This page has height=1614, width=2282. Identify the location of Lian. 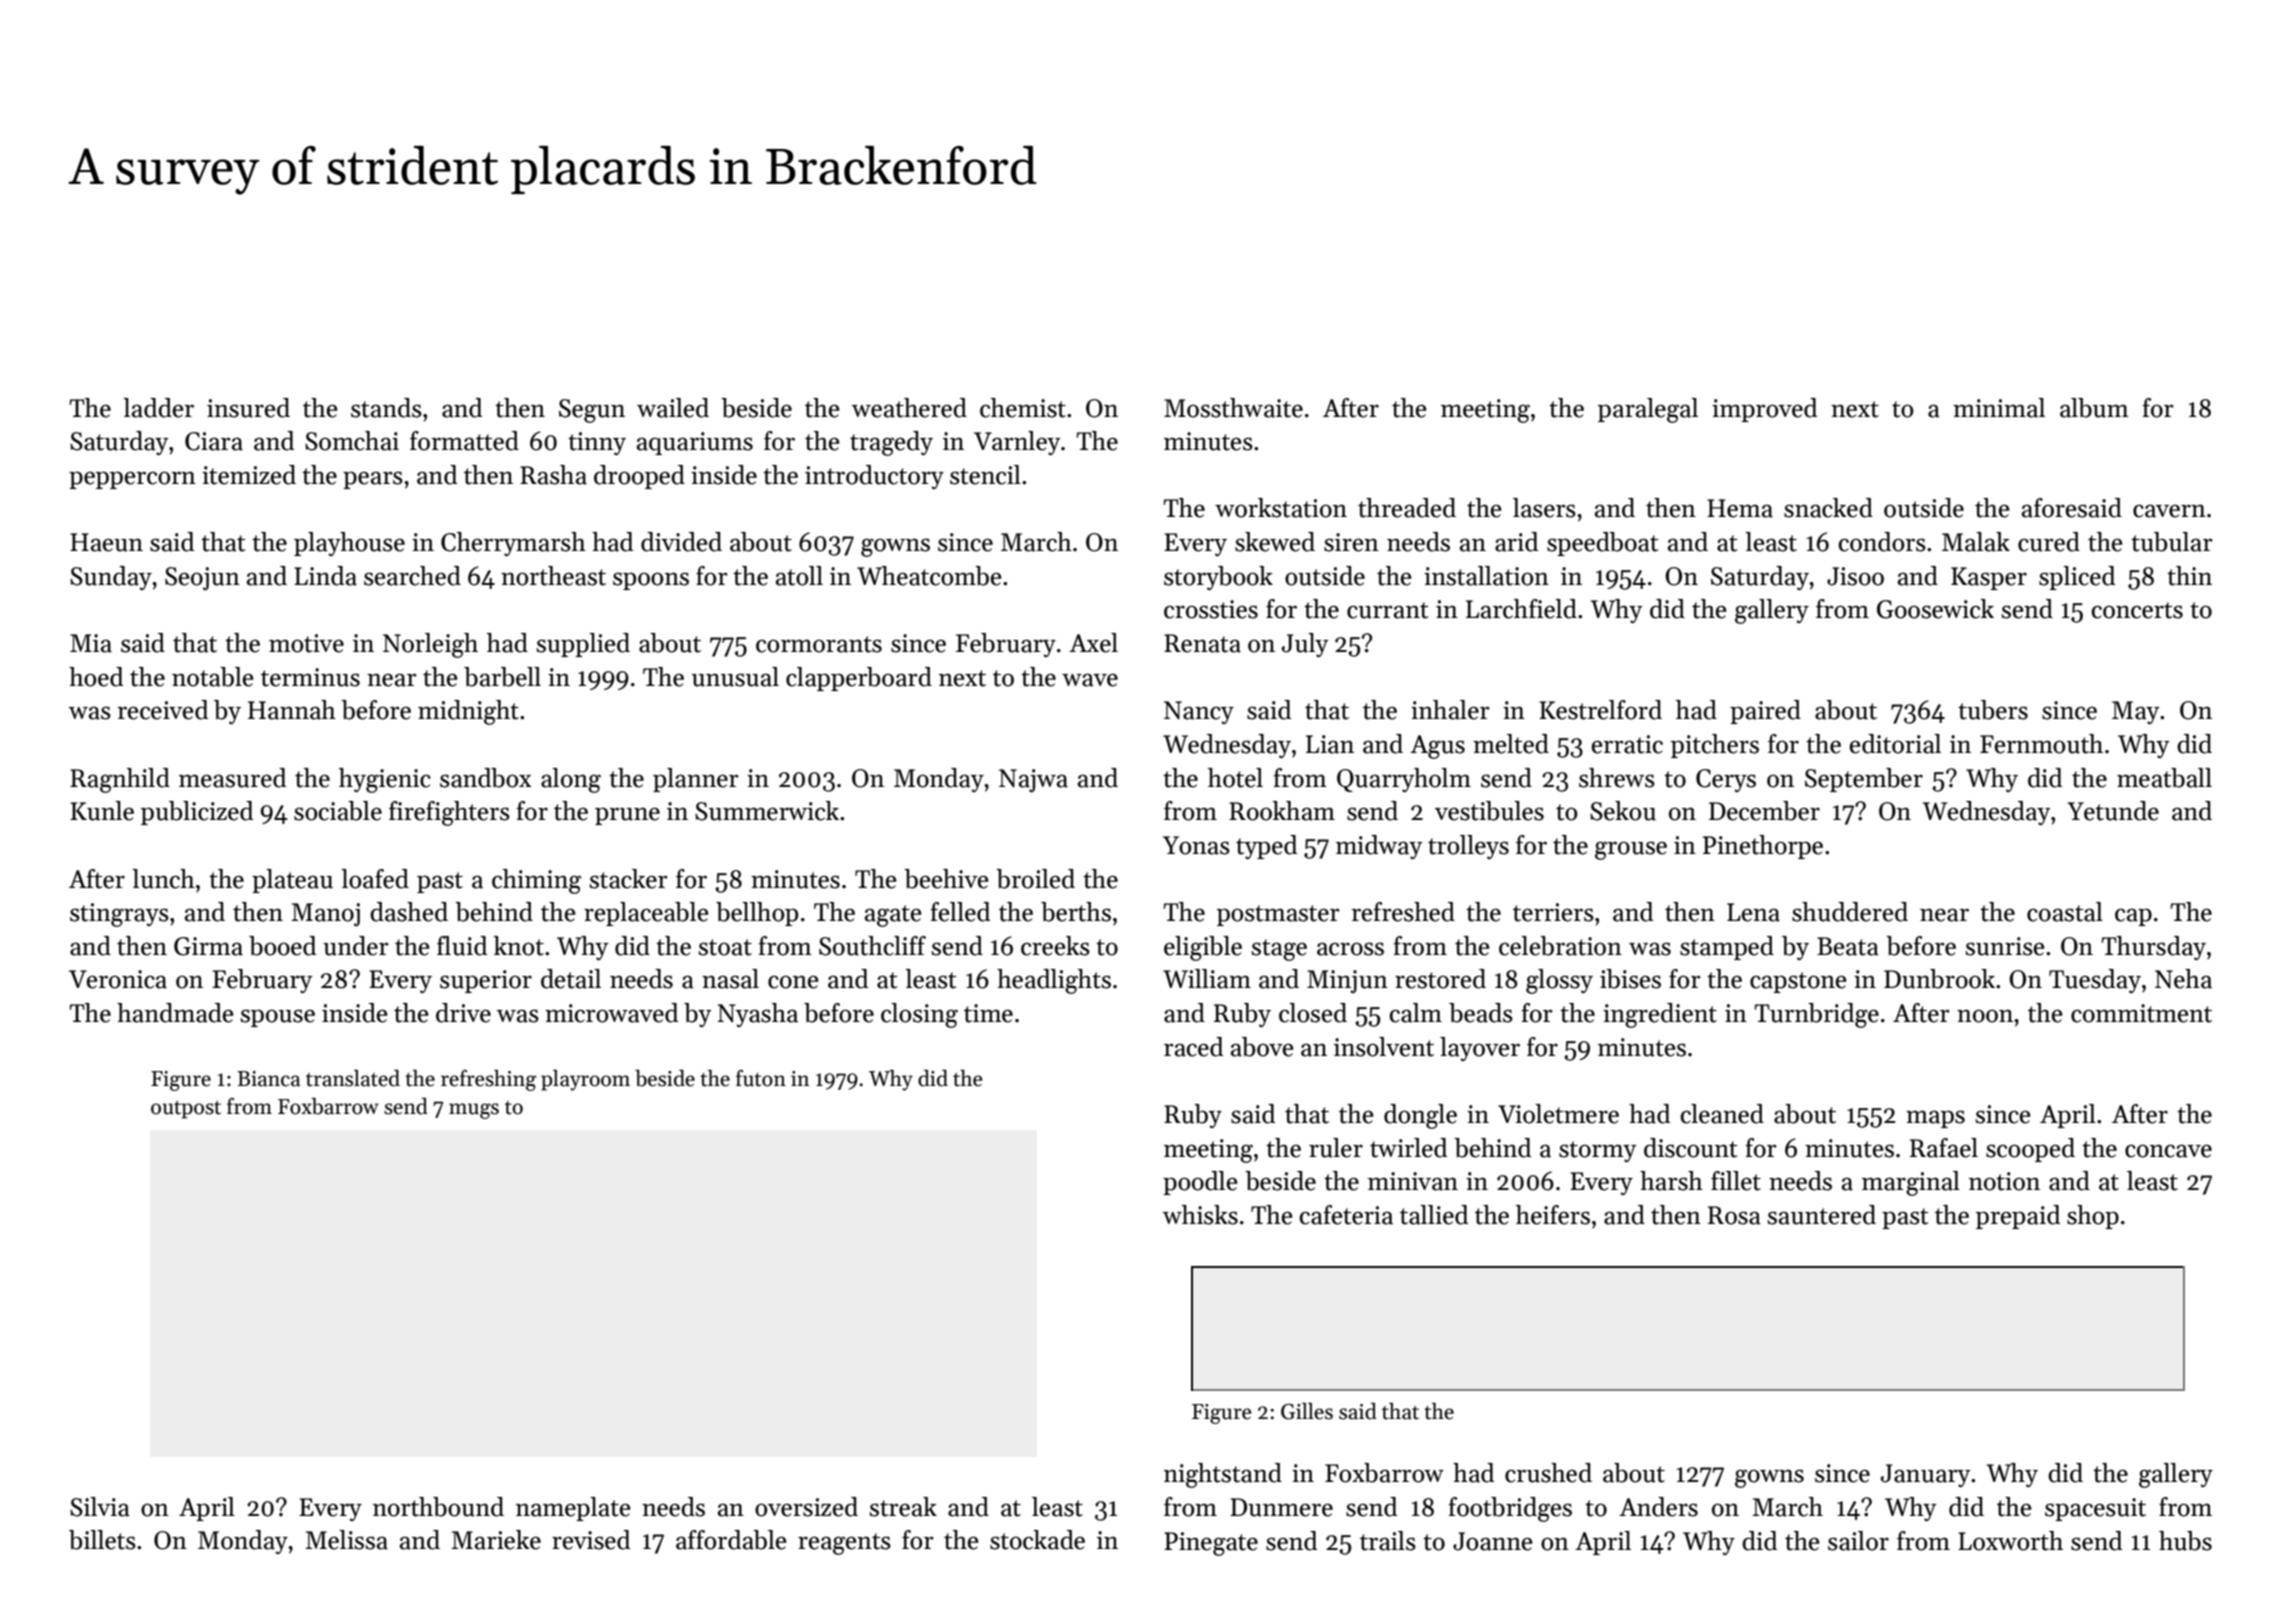
(1330, 744).
